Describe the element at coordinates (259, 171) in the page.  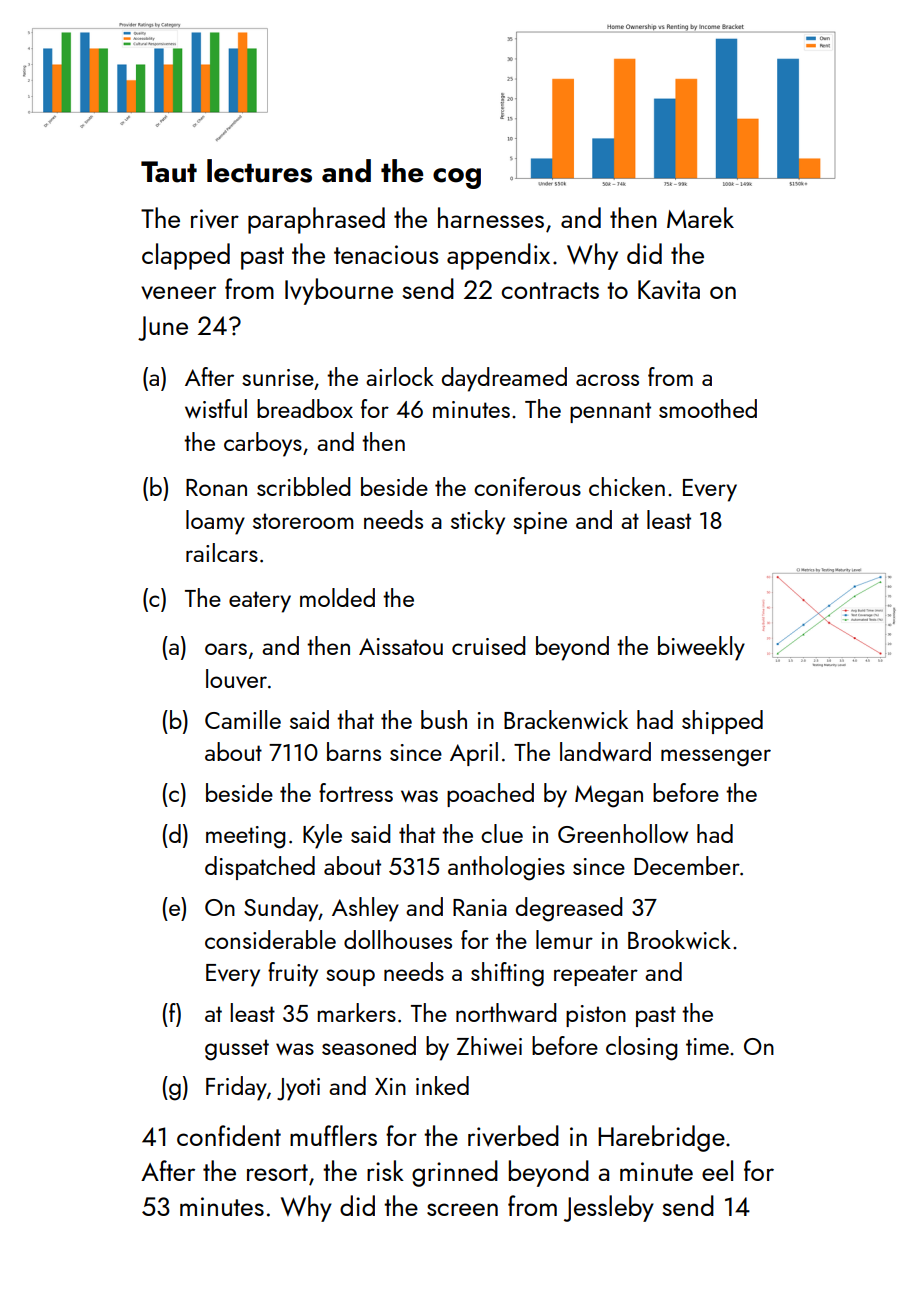
I see `lectures` at that location.
